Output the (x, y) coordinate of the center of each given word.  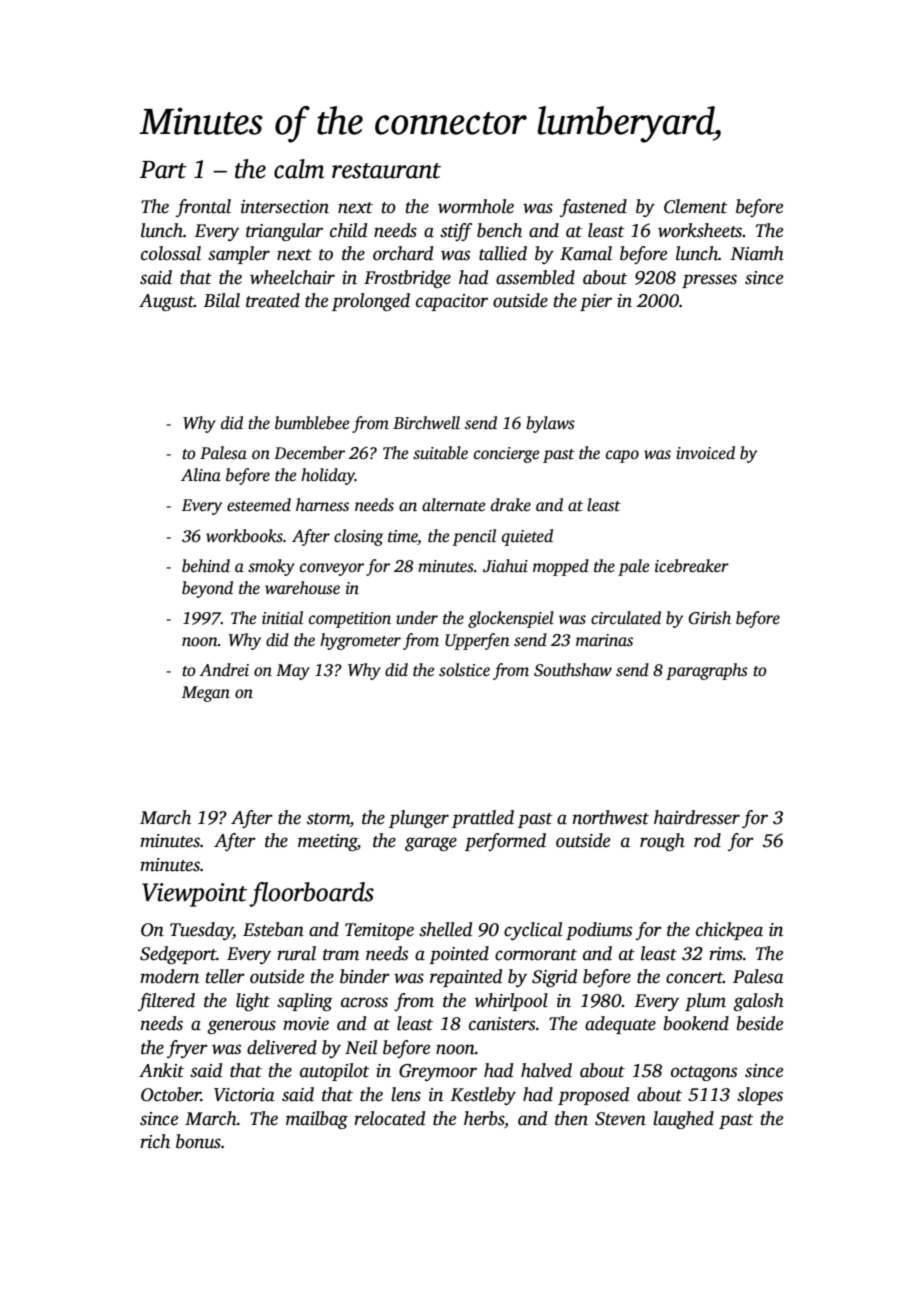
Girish (709, 618)
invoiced (705, 453)
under (417, 618)
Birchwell (426, 423)
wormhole (476, 206)
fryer (187, 1049)
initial (282, 618)
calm (299, 169)
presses (709, 281)
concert (694, 978)
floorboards (311, 894)
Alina (201, 475)
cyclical (533, 931)
